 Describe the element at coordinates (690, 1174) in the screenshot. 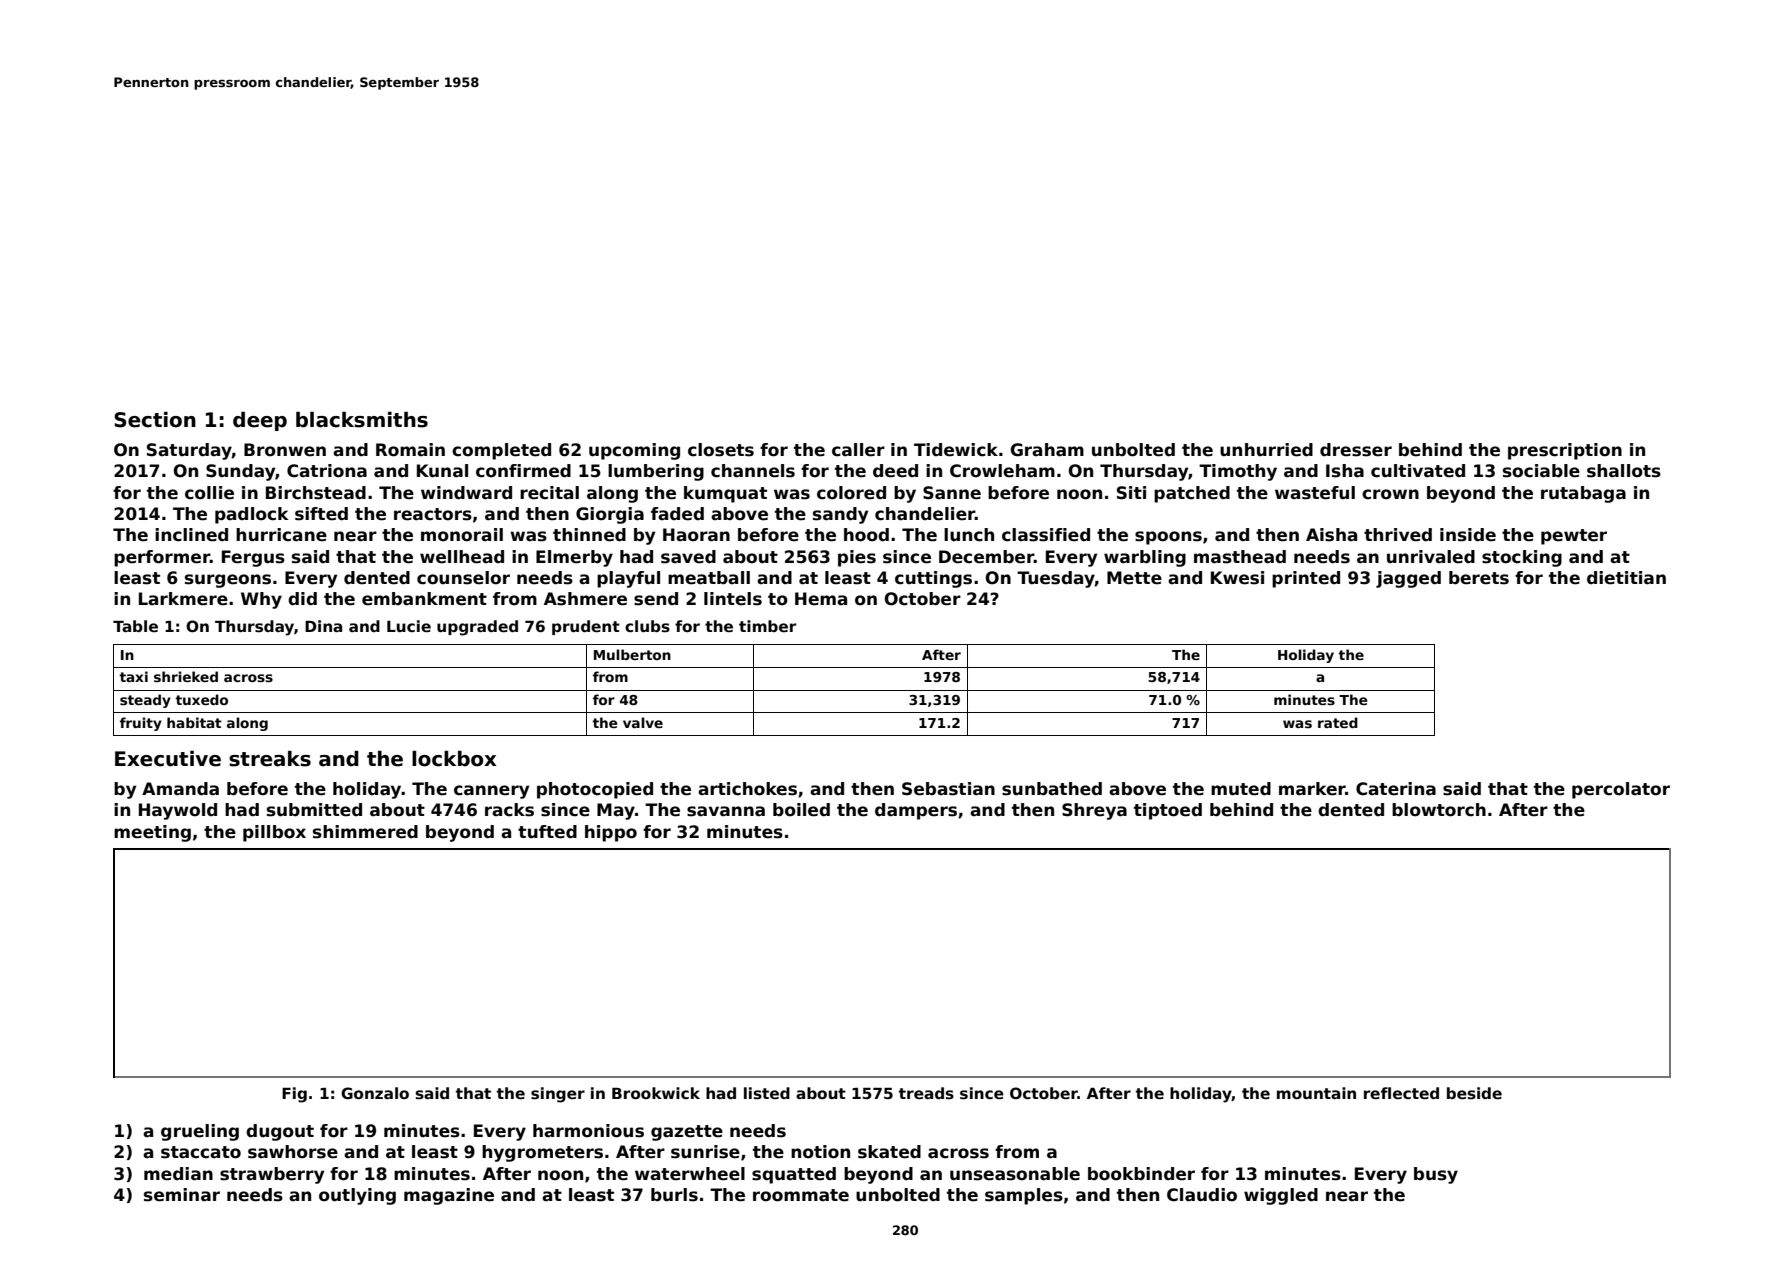

I see `waterwheel` at that location.
